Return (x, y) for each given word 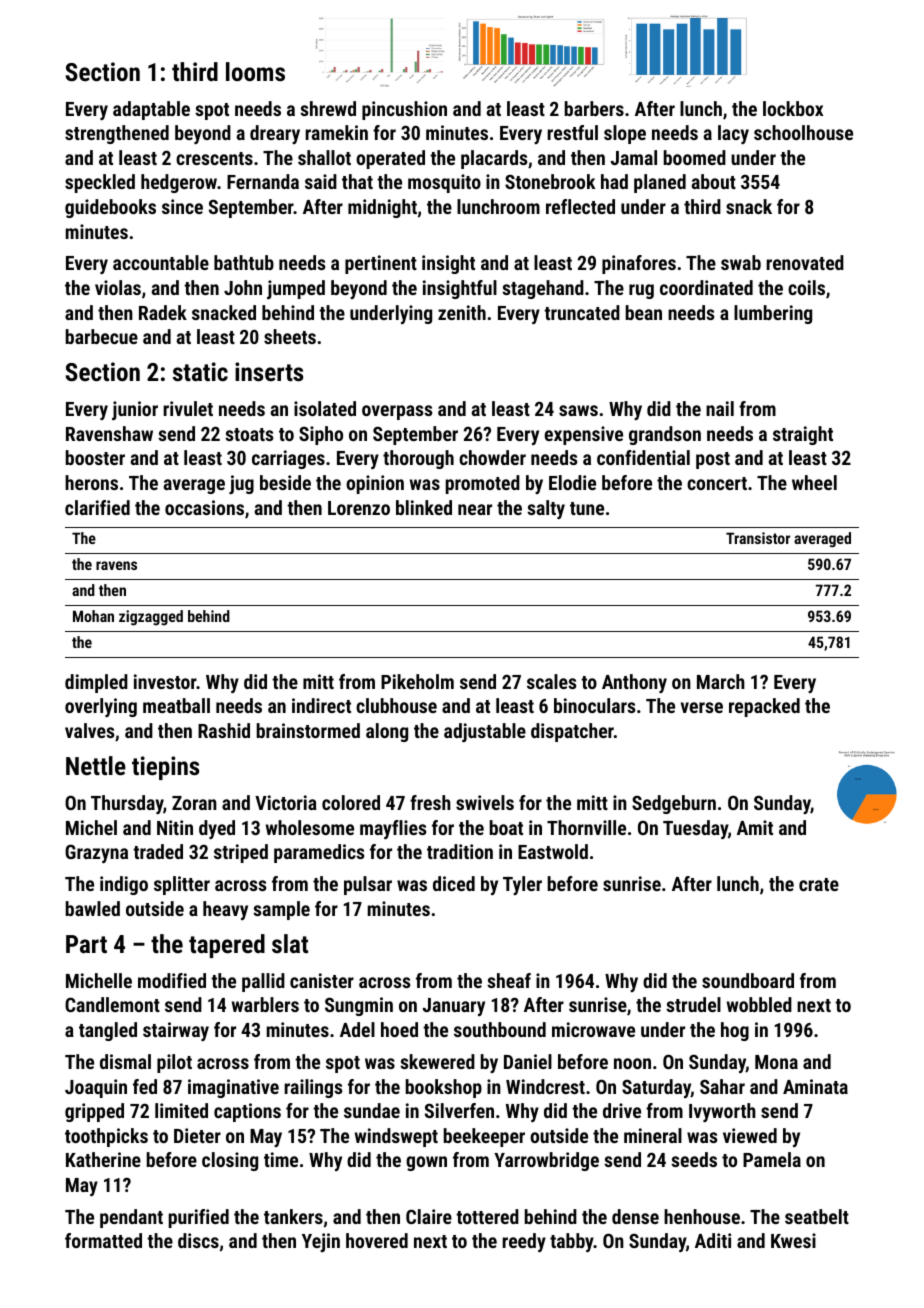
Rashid (224, 730)
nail (720, 408)
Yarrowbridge (546, 1161)
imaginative (233, 1088)
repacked (764, 707)
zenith (462, 312)
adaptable (151, 110)
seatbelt (817, 1216)
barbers (594, 108)
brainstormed (308, 730)
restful (572, 132)
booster (95, 457)
